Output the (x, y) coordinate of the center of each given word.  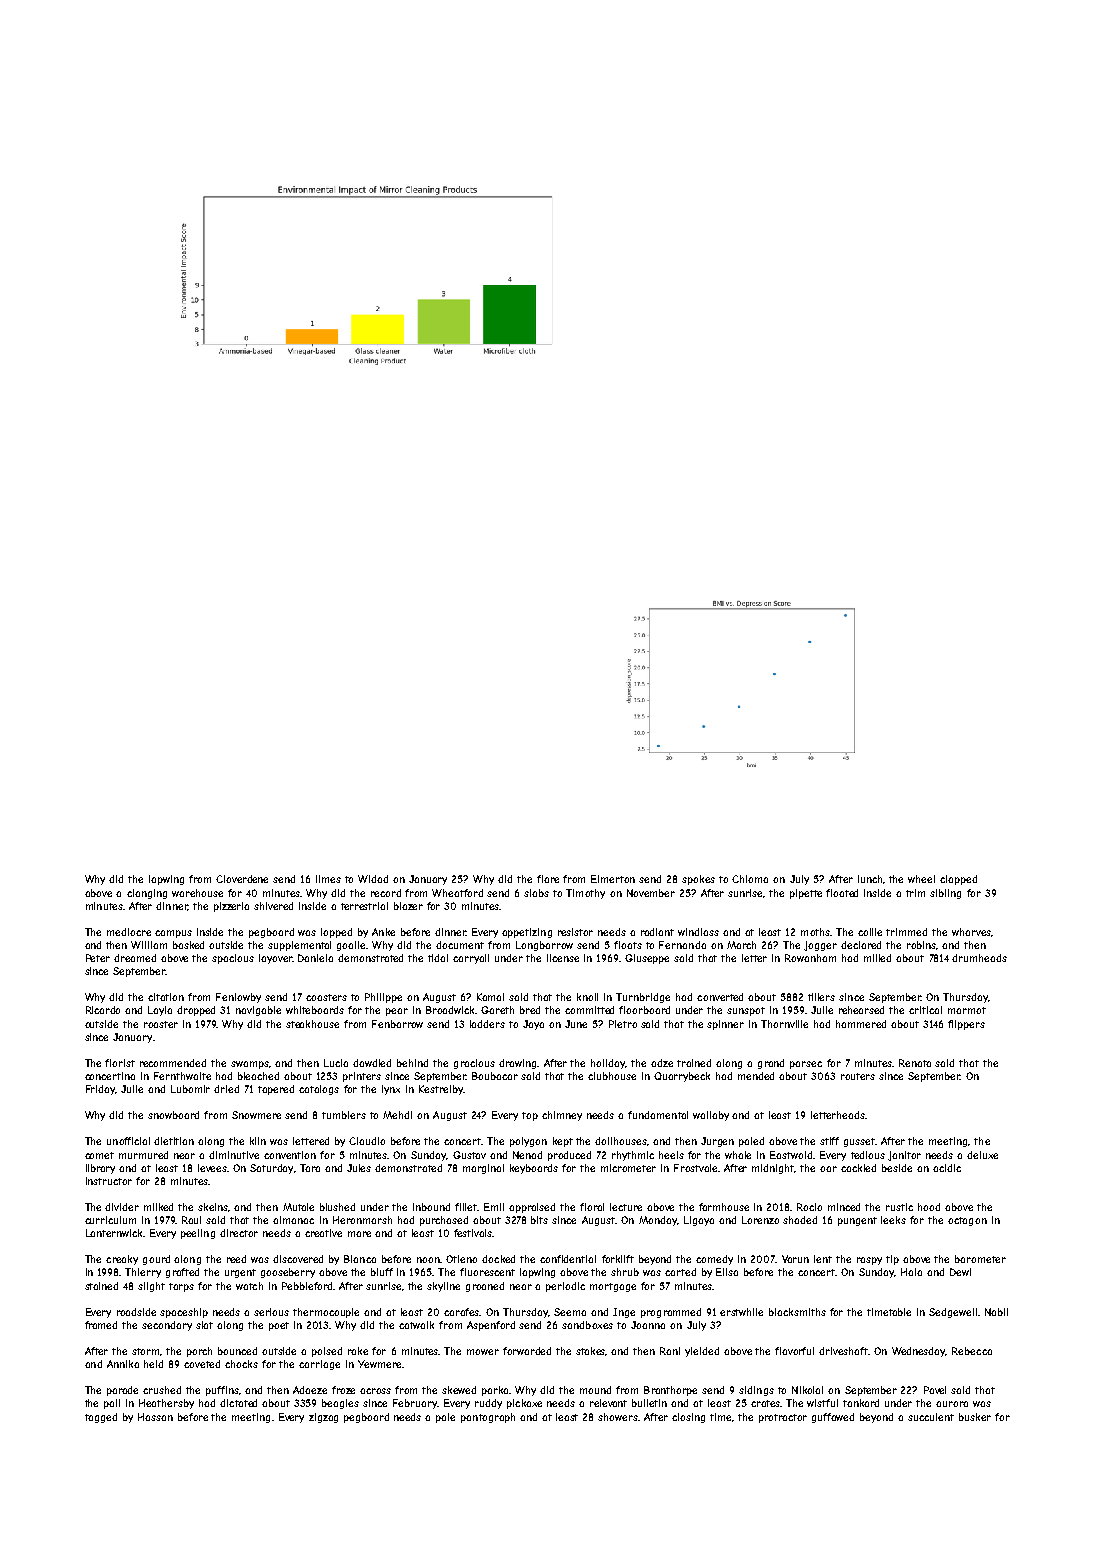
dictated (238, 1403)
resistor (575, 932)
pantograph (488, 1418)
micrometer (628, 1168)
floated (842, 893)
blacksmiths (797, 1312)
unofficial (128, 1141)
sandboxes (587, 1325)
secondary (167, 1326)
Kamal (490, 997)
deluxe (982, 1155)
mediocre (129, 932)
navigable (258, 1011)
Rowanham (810, 958)
